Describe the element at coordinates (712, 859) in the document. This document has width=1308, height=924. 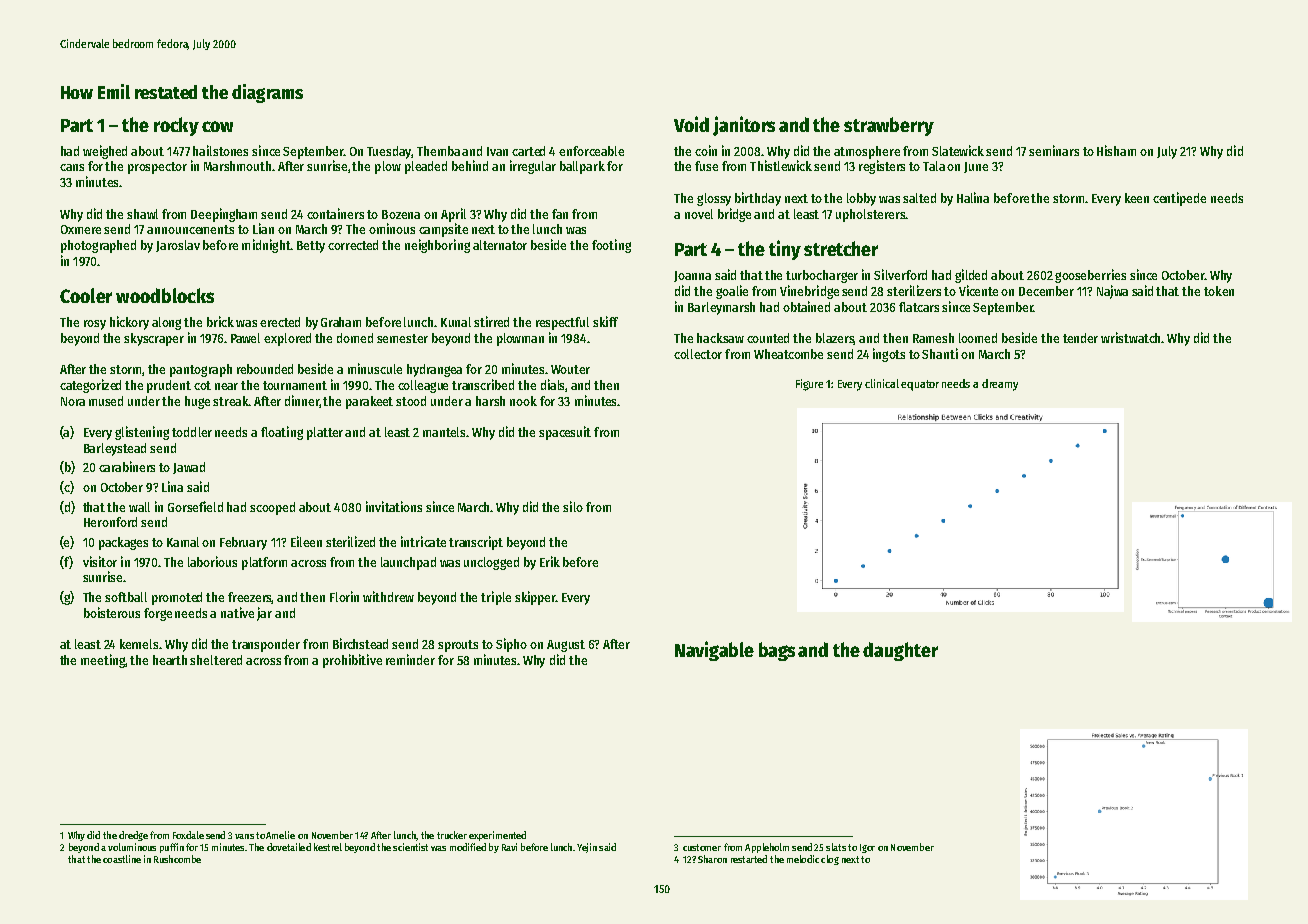
I see `Sharon` at that location.
